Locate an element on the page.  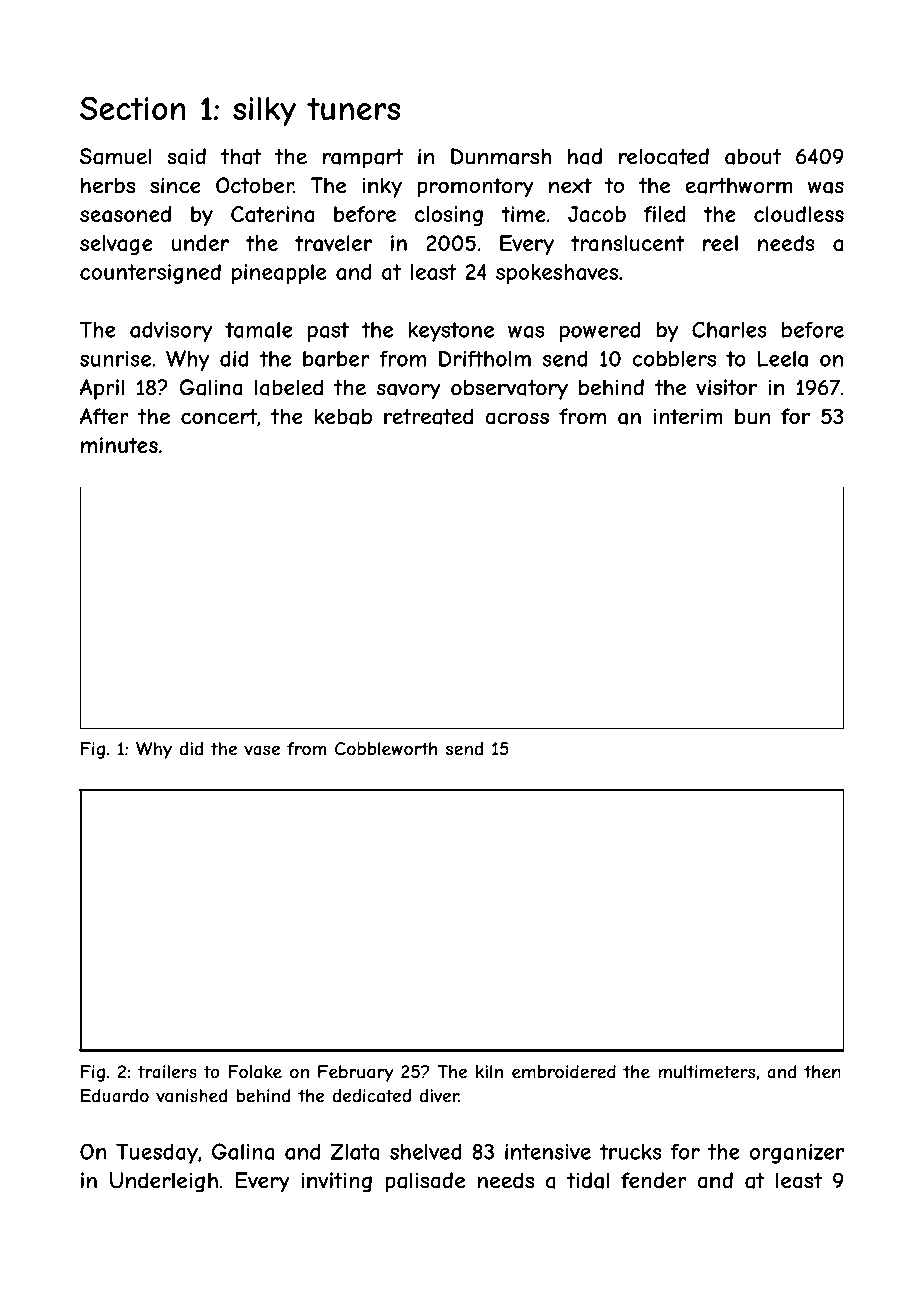
cobblers is located at coordinates (674, 359).
